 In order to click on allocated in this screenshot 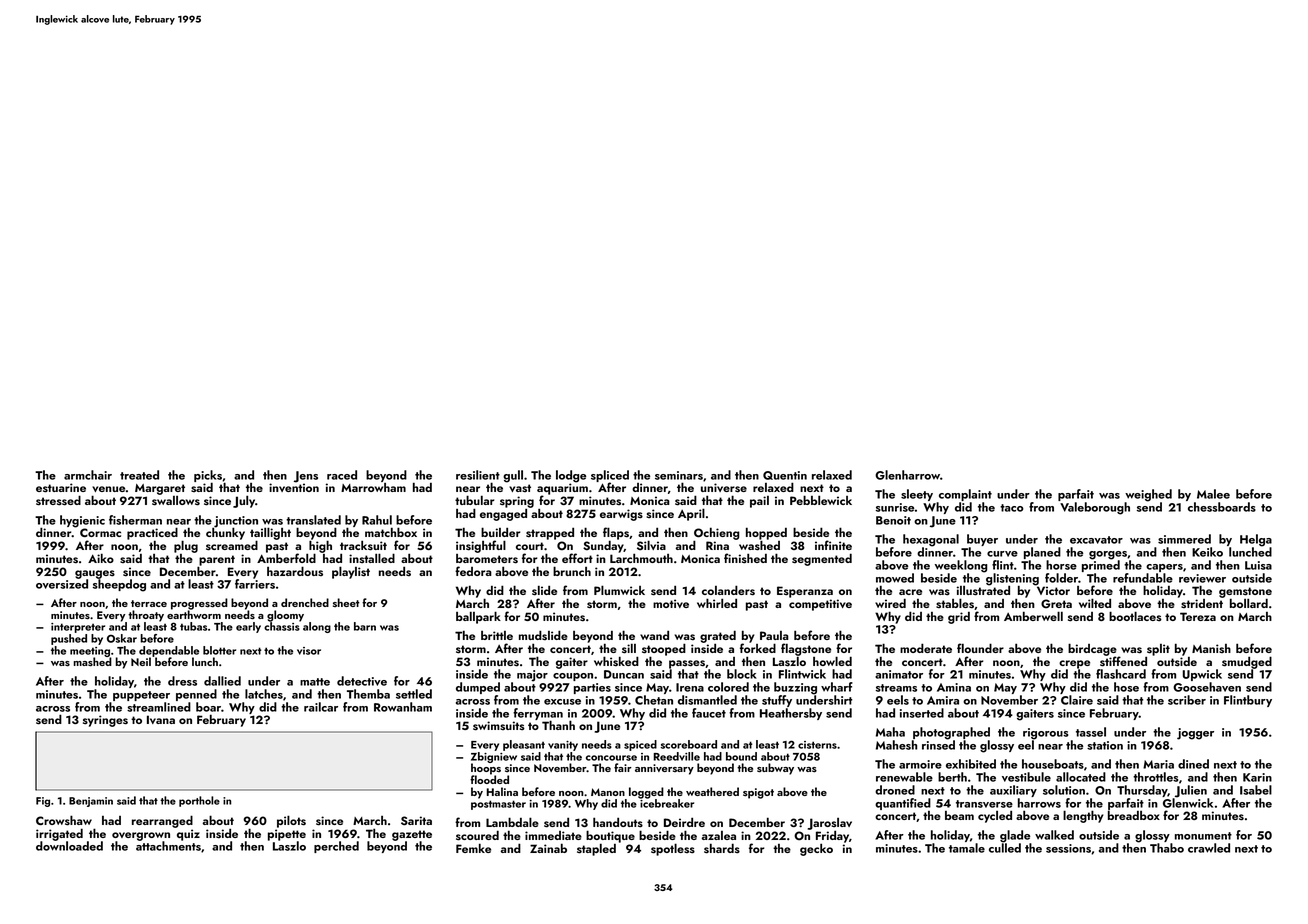, I will do `click(1081, 777)`.
